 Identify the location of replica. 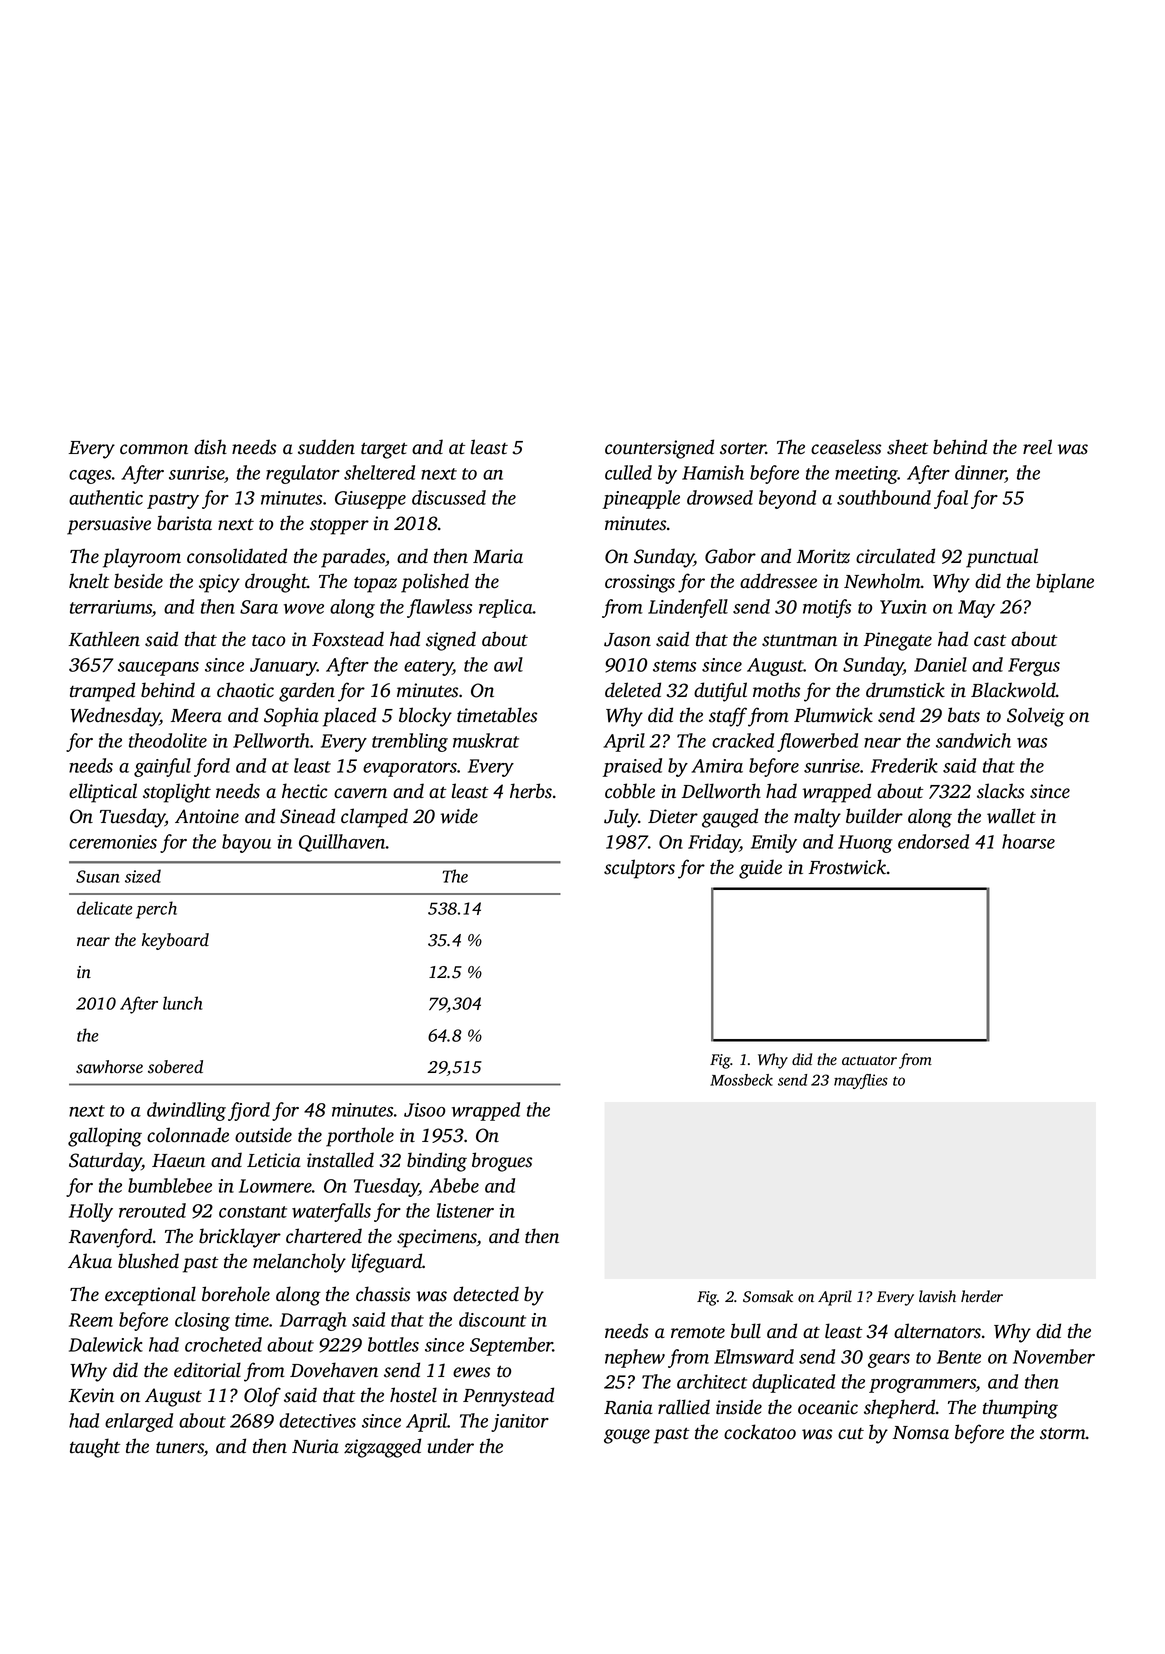
(506, 608).
